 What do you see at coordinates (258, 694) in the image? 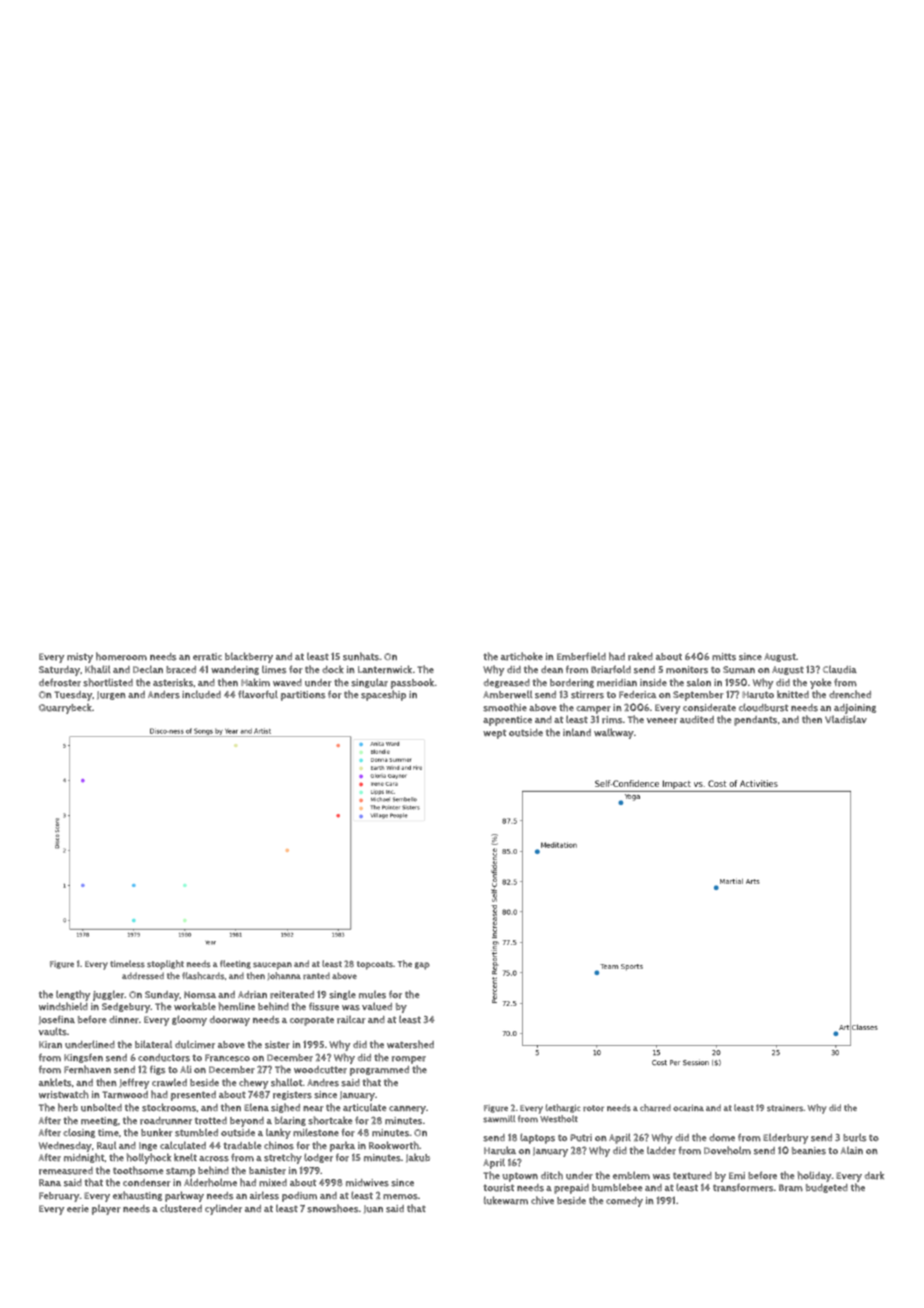
I see `flavorful` at bounding box center [258, 694].
